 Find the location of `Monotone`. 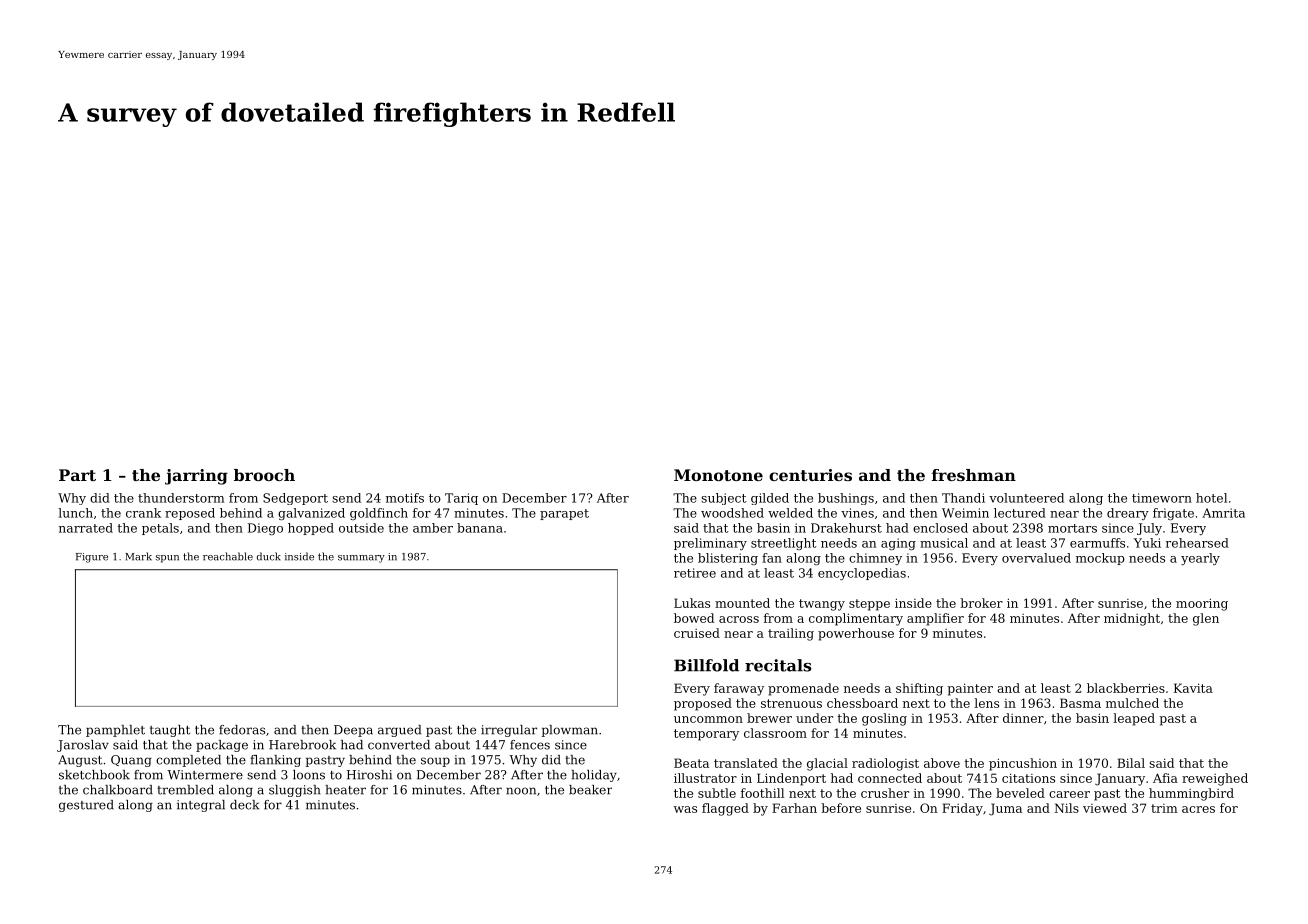

Monotone is located at coordinates (718, 475).
